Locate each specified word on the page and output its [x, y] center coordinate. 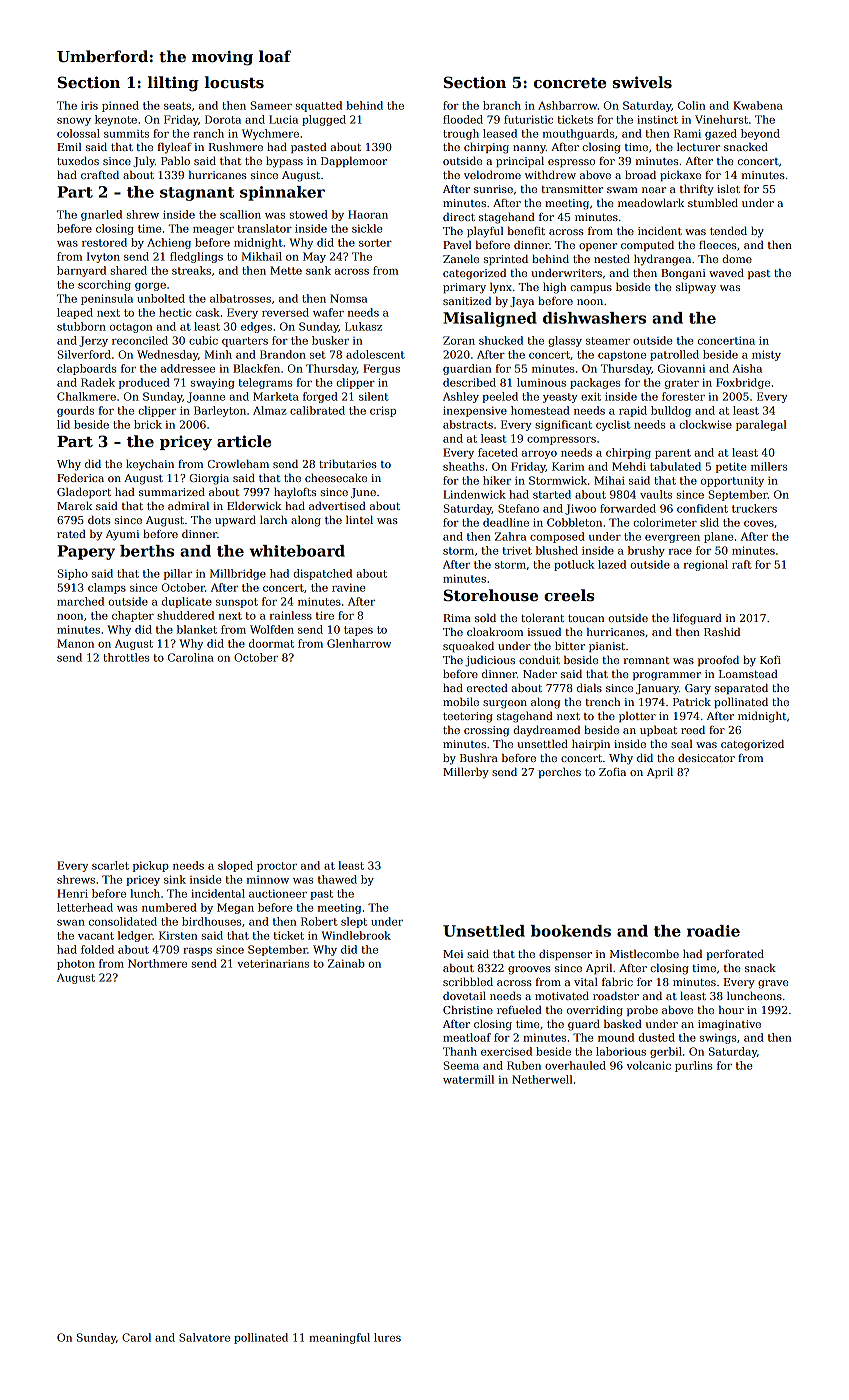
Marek [74, 506]
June [363, 493]
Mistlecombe [644, 953]
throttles [126, 657]
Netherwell [542, 1079]
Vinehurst [721, 119]
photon [76, 964]
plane [719, 537]
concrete [570, 83]
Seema [461, 1065]
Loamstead [748, 673]
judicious [490, 661]
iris [89, 105]
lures [387, 1337]
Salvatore [204, 1337]
